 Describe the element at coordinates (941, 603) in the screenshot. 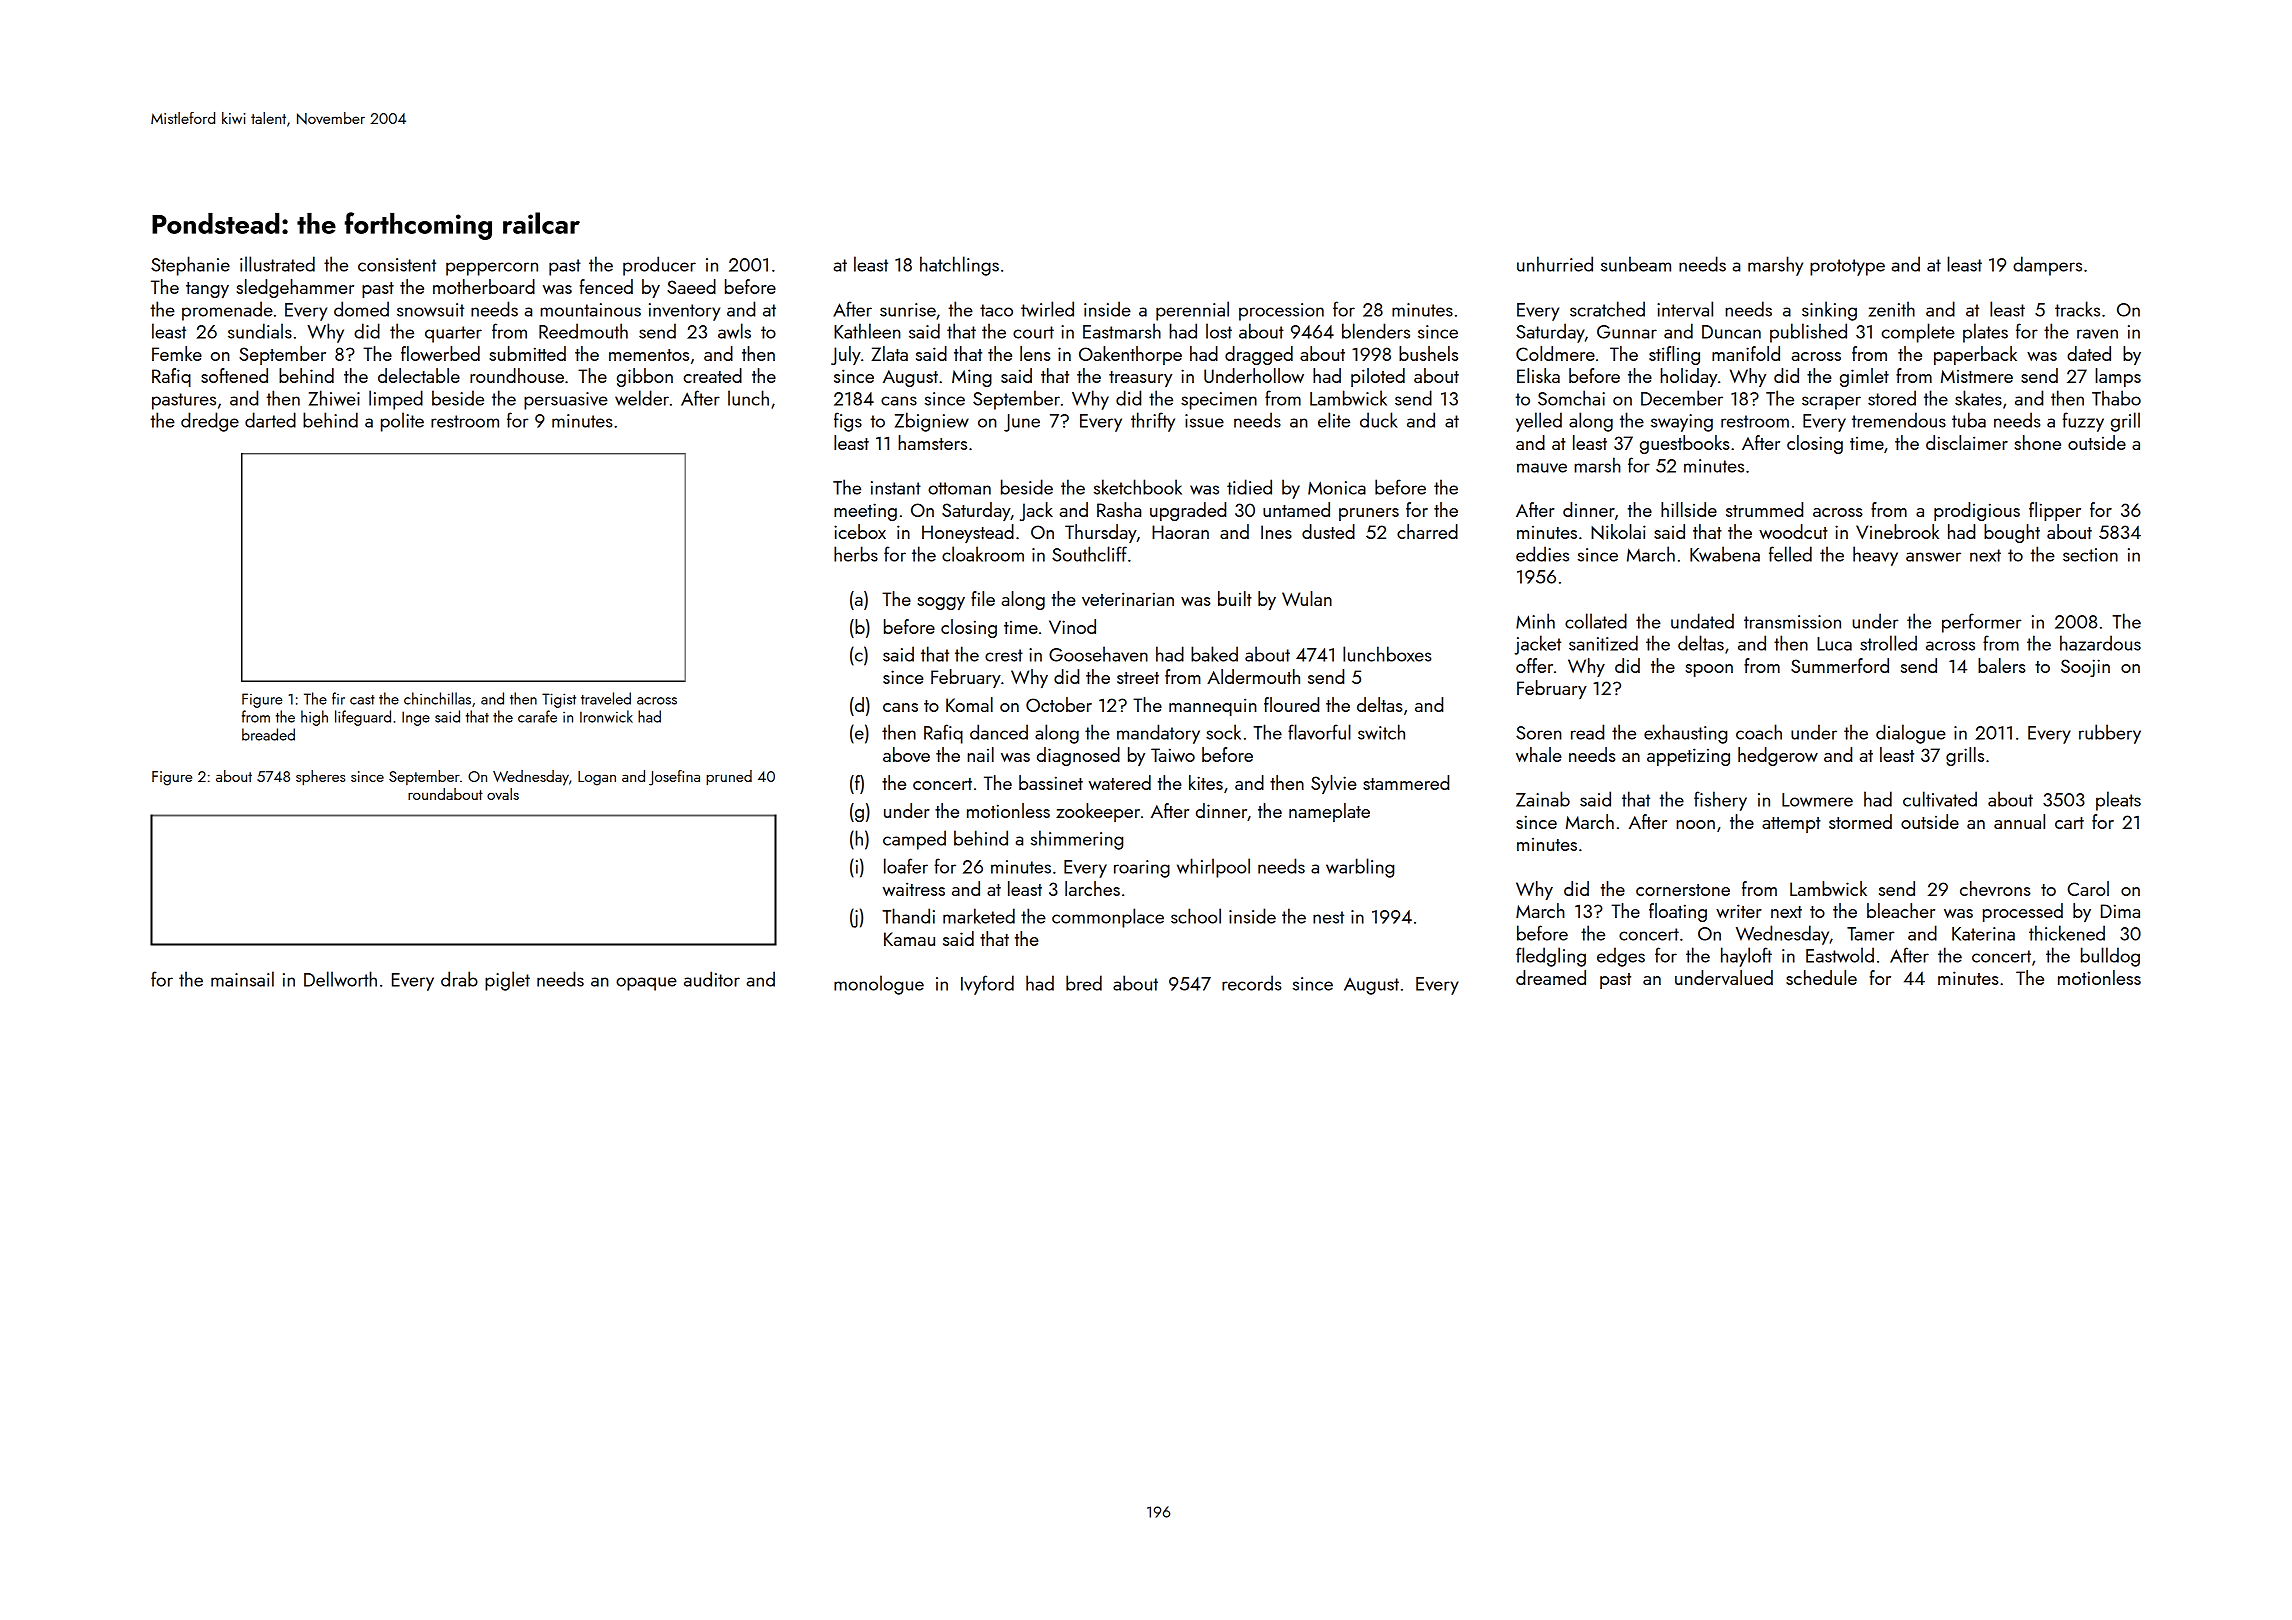

I see `soggy` at that location.
